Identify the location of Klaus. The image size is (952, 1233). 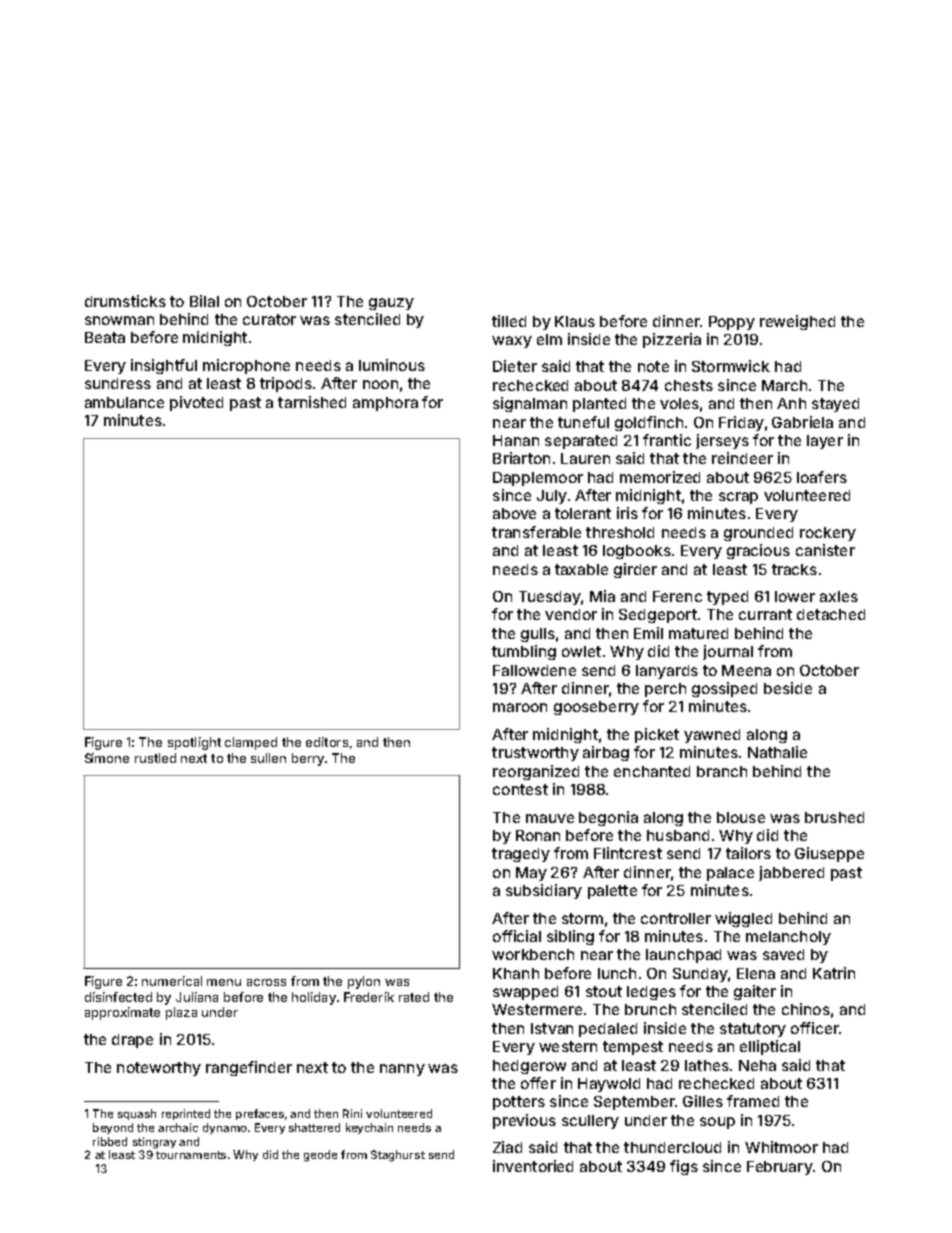
(575, 321).
